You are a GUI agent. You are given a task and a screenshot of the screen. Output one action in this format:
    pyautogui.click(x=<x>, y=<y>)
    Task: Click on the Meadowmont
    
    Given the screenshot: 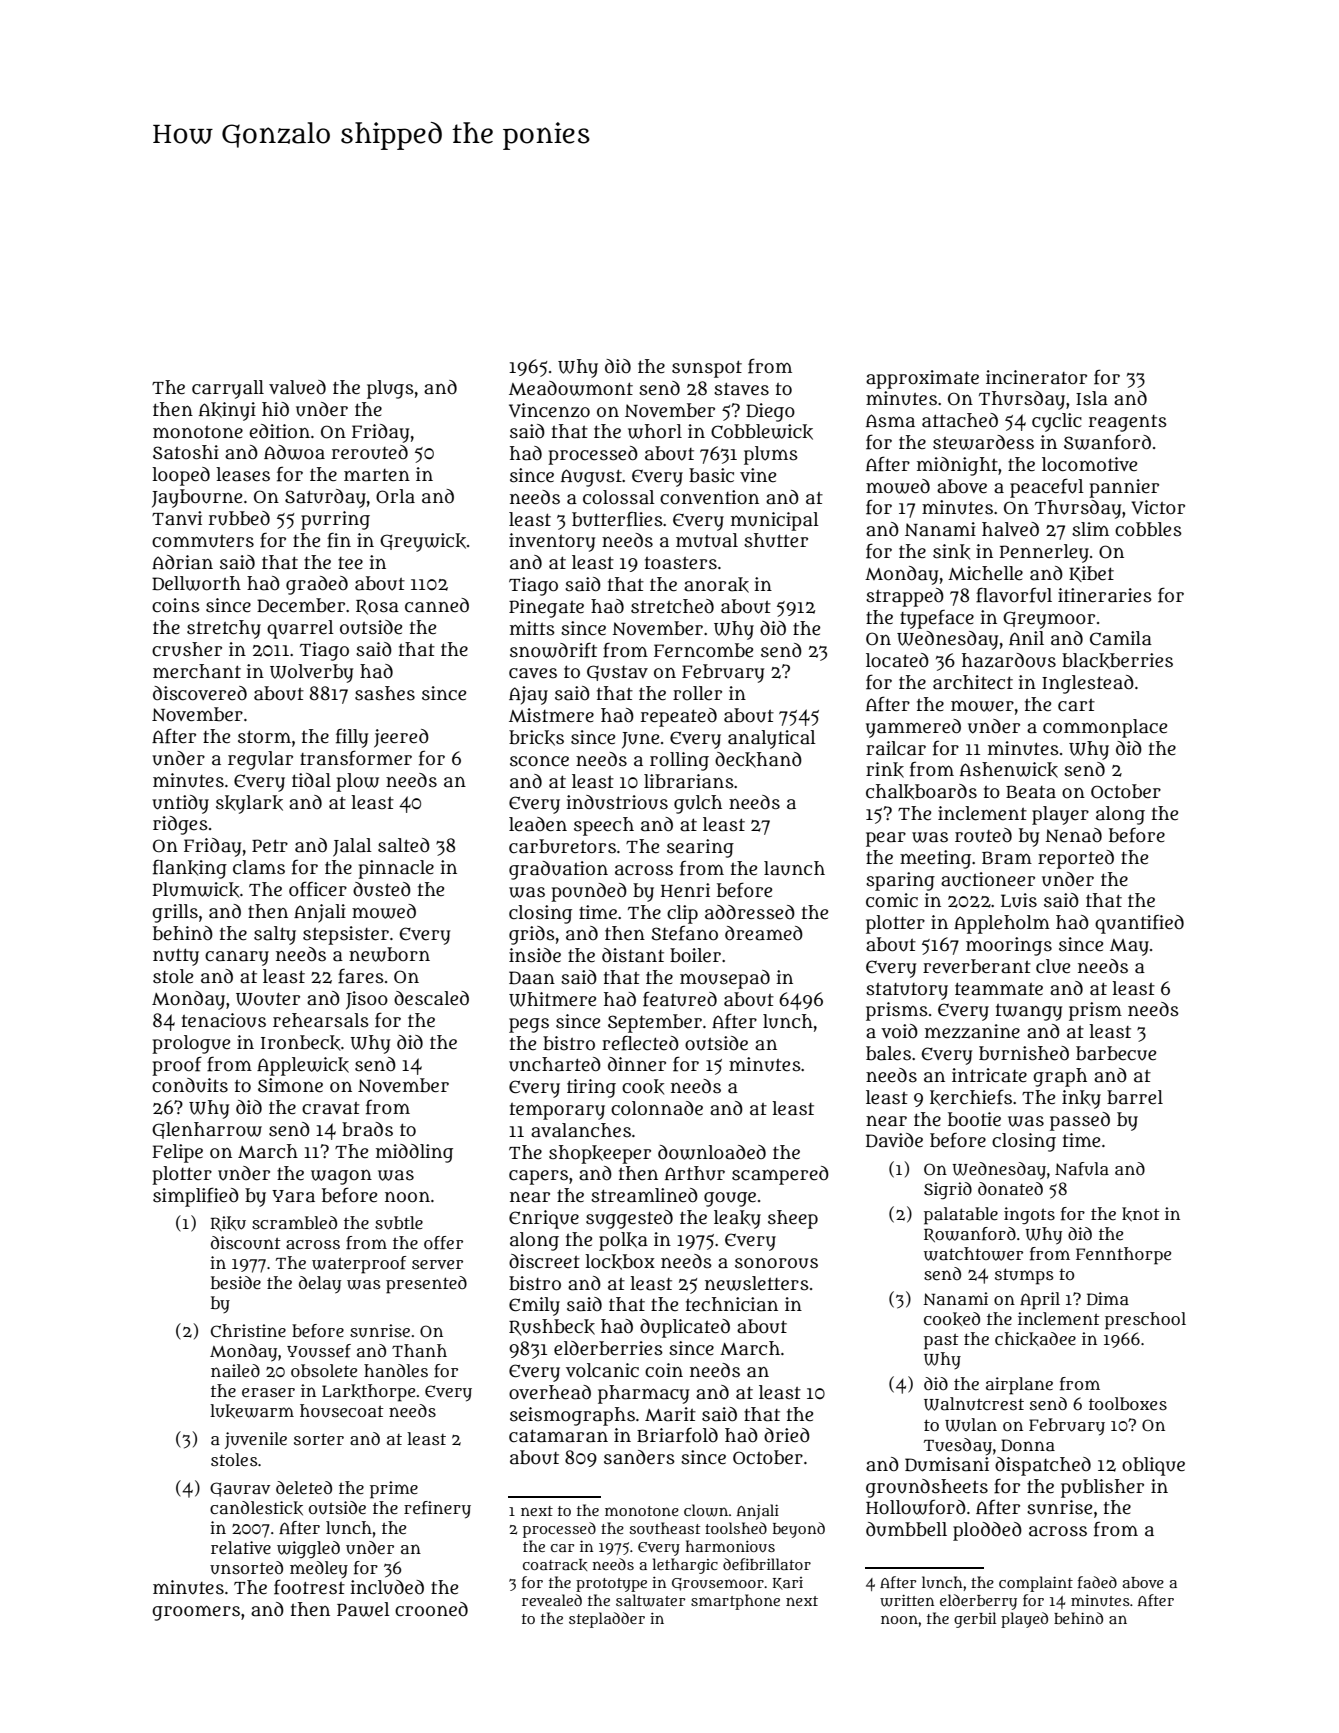 What is the action you would take?
    pyautogui.click(x=571, y=388)
